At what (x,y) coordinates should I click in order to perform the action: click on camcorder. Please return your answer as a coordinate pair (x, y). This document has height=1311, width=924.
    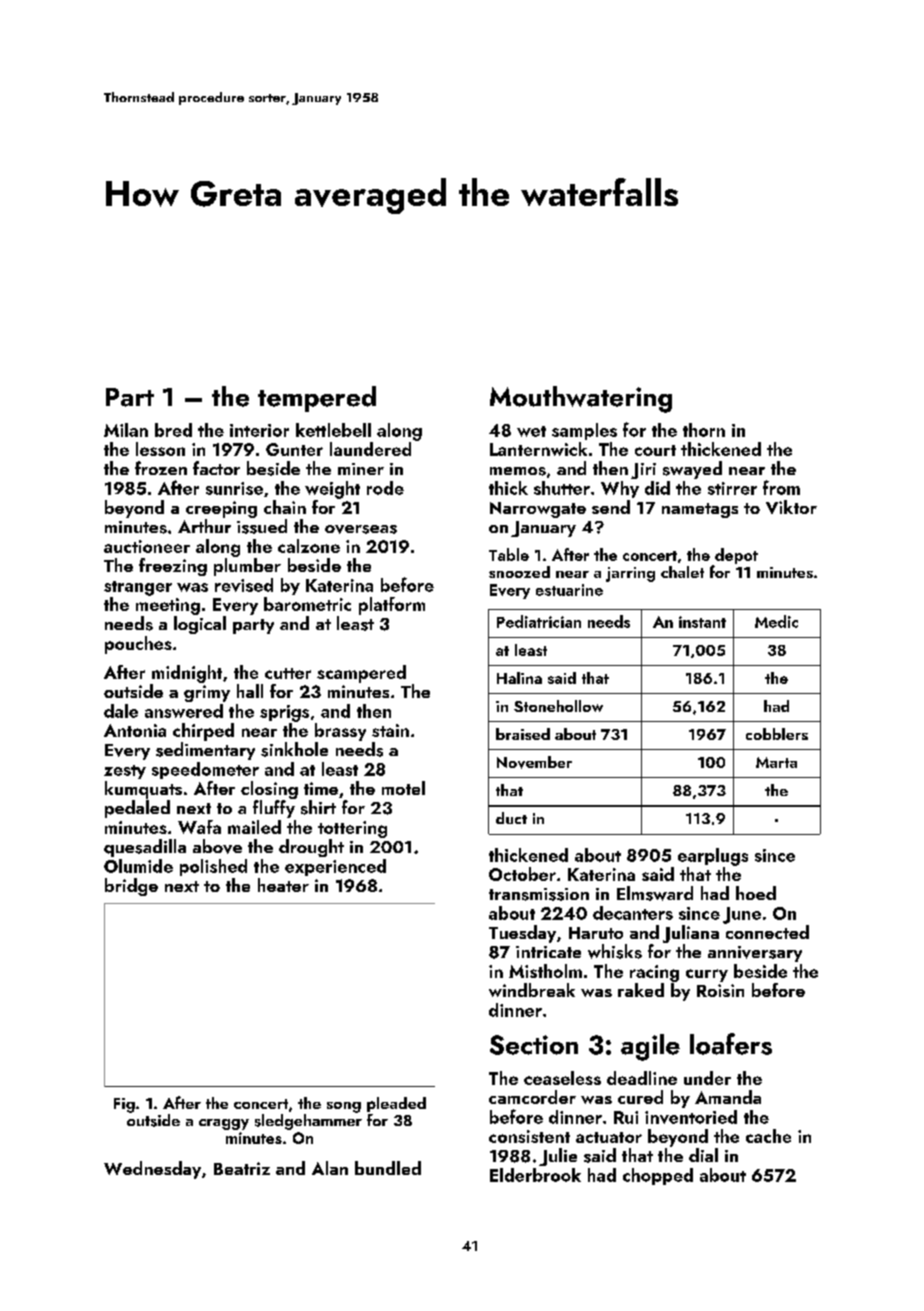
    Looking at the image, I should click on (532, 1097).
